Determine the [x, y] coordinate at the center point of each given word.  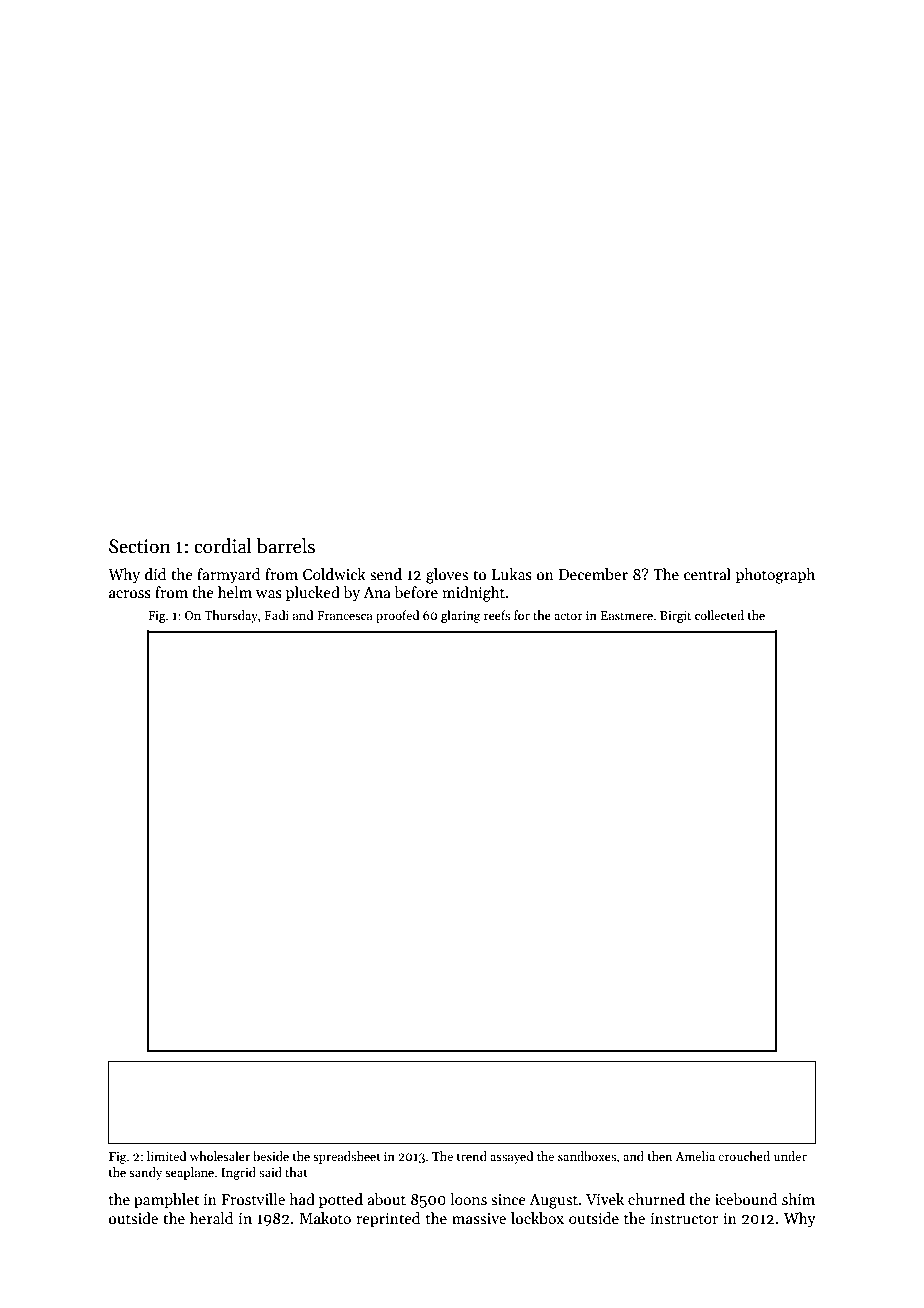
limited [166, 1156]
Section [140, 546]
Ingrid [238, 1173]
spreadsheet [347, 1157]
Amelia [695, 1156]
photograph [775, 576]
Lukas [512, 574]
